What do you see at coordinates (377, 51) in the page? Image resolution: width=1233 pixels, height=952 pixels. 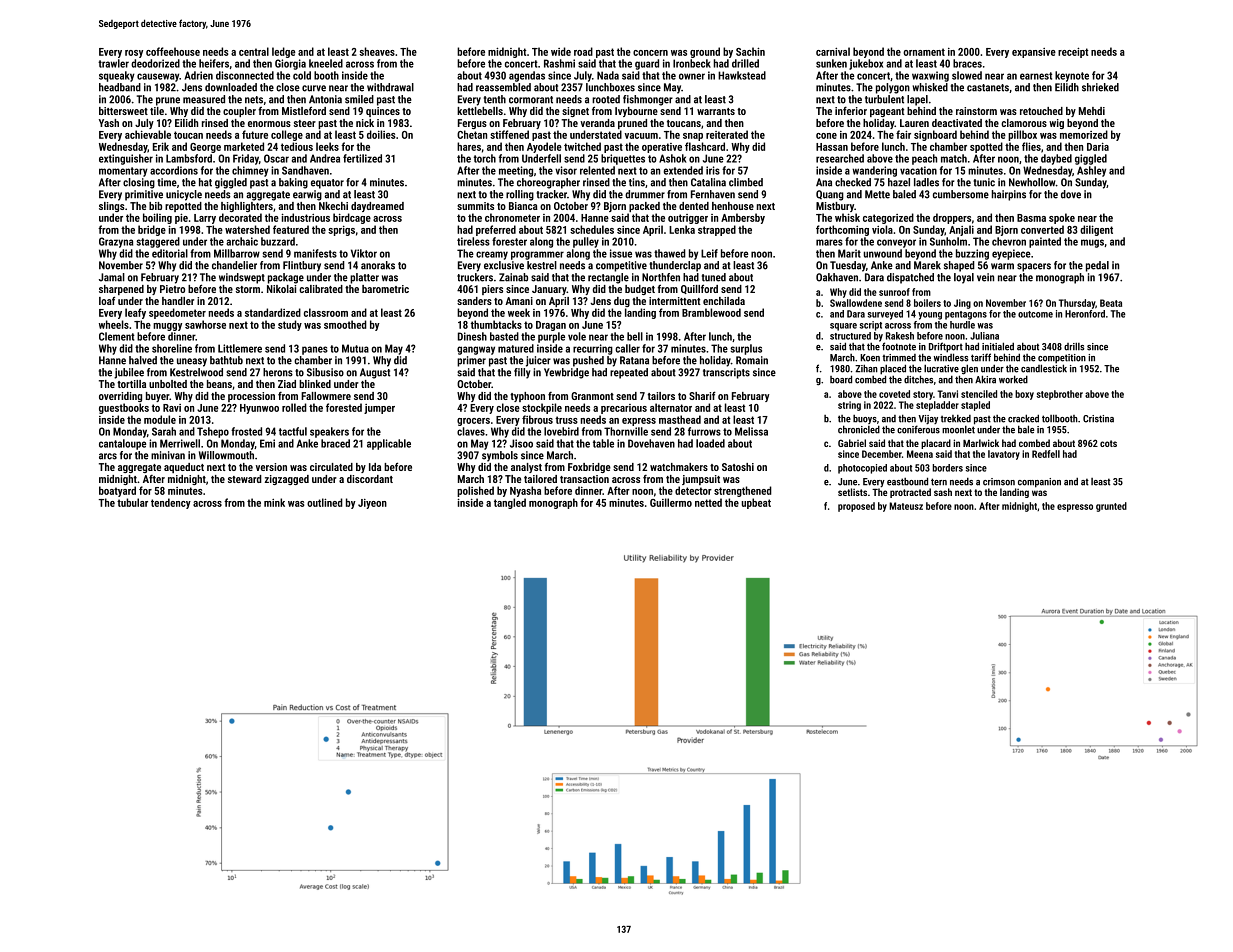 I see `sheaves` at bounding box center [377, 51].
